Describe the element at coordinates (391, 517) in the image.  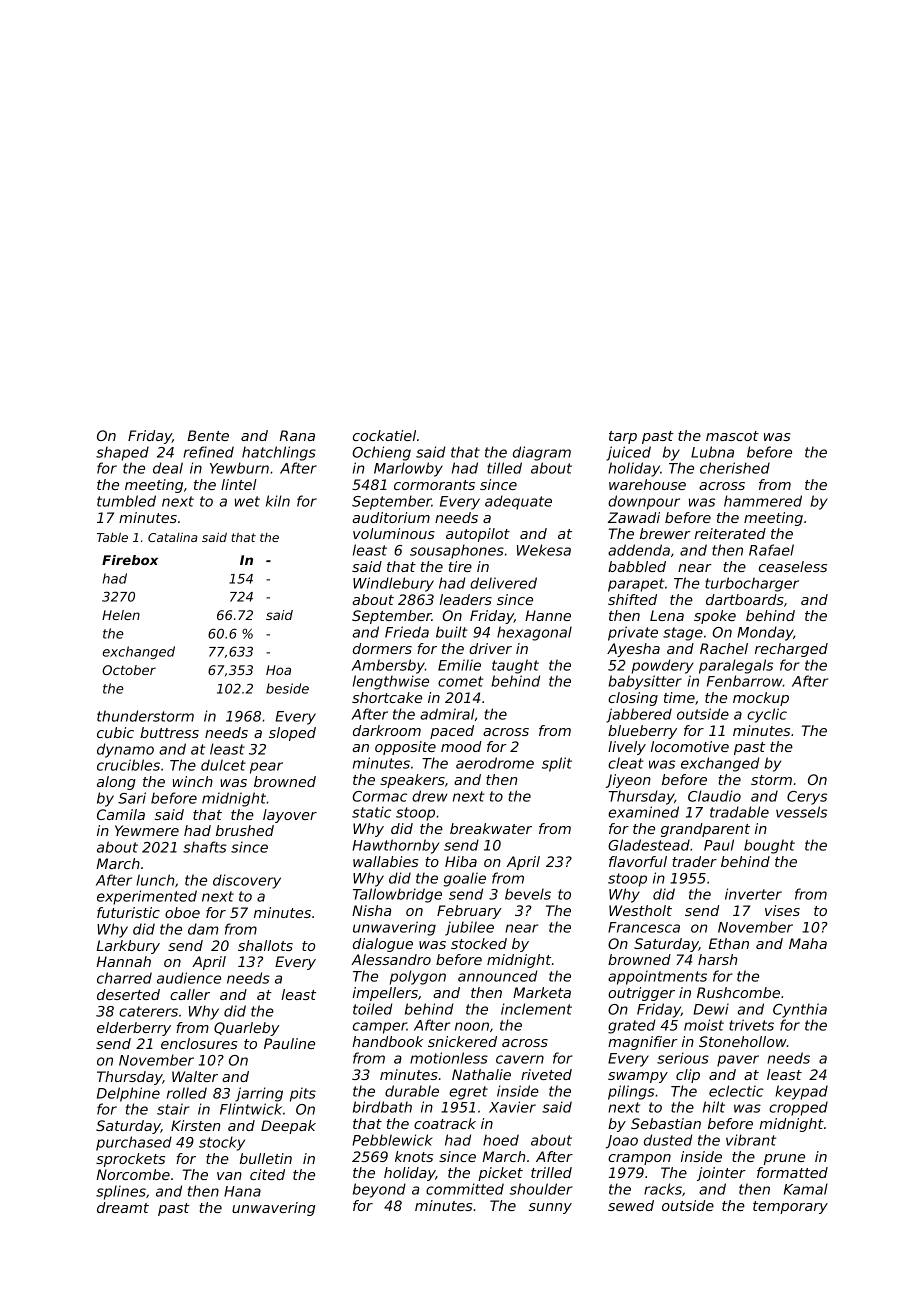
I see `auditorium` at that location.
